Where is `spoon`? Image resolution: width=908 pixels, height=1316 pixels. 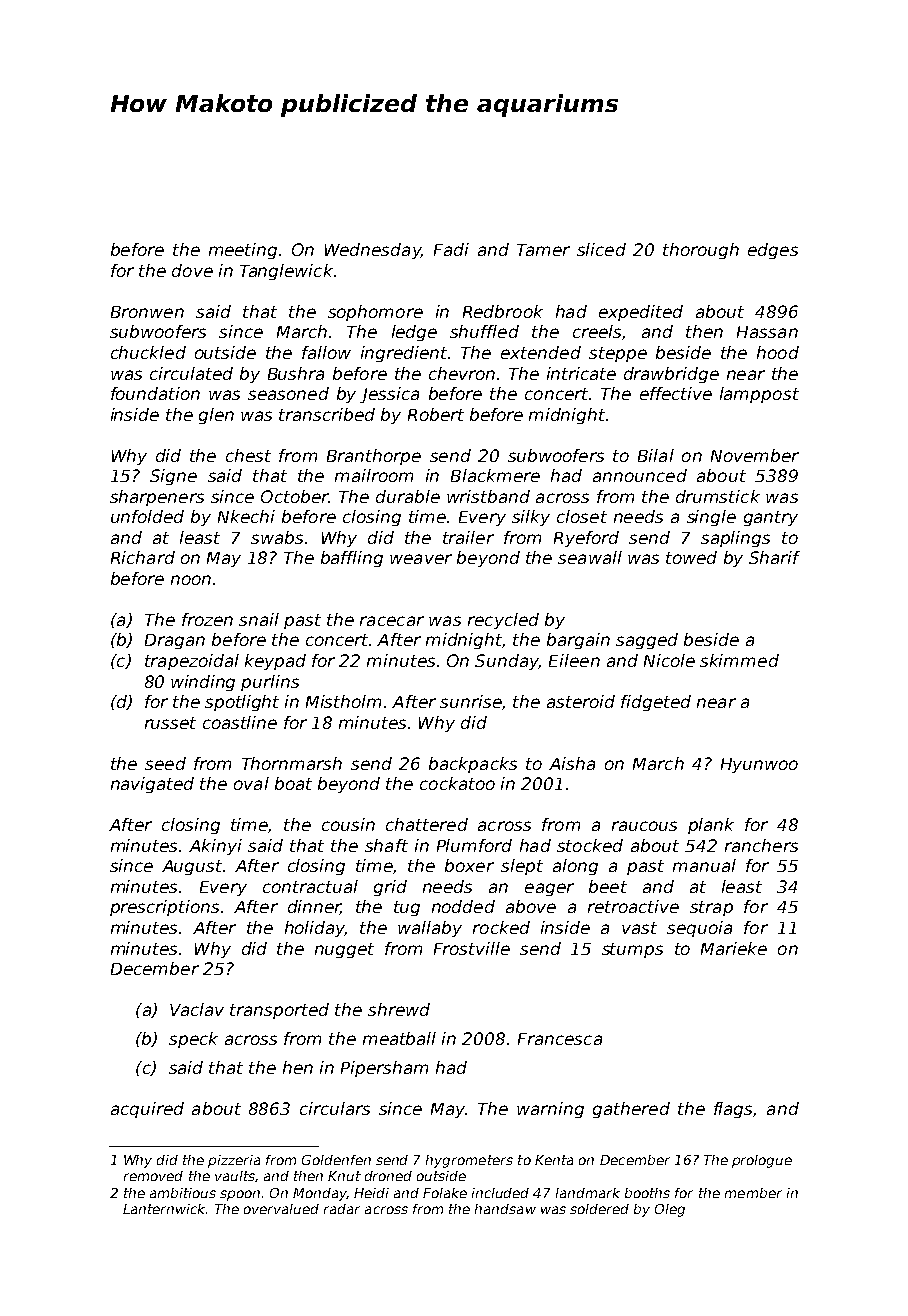
spoon is located at coordinates (240, 1195).
